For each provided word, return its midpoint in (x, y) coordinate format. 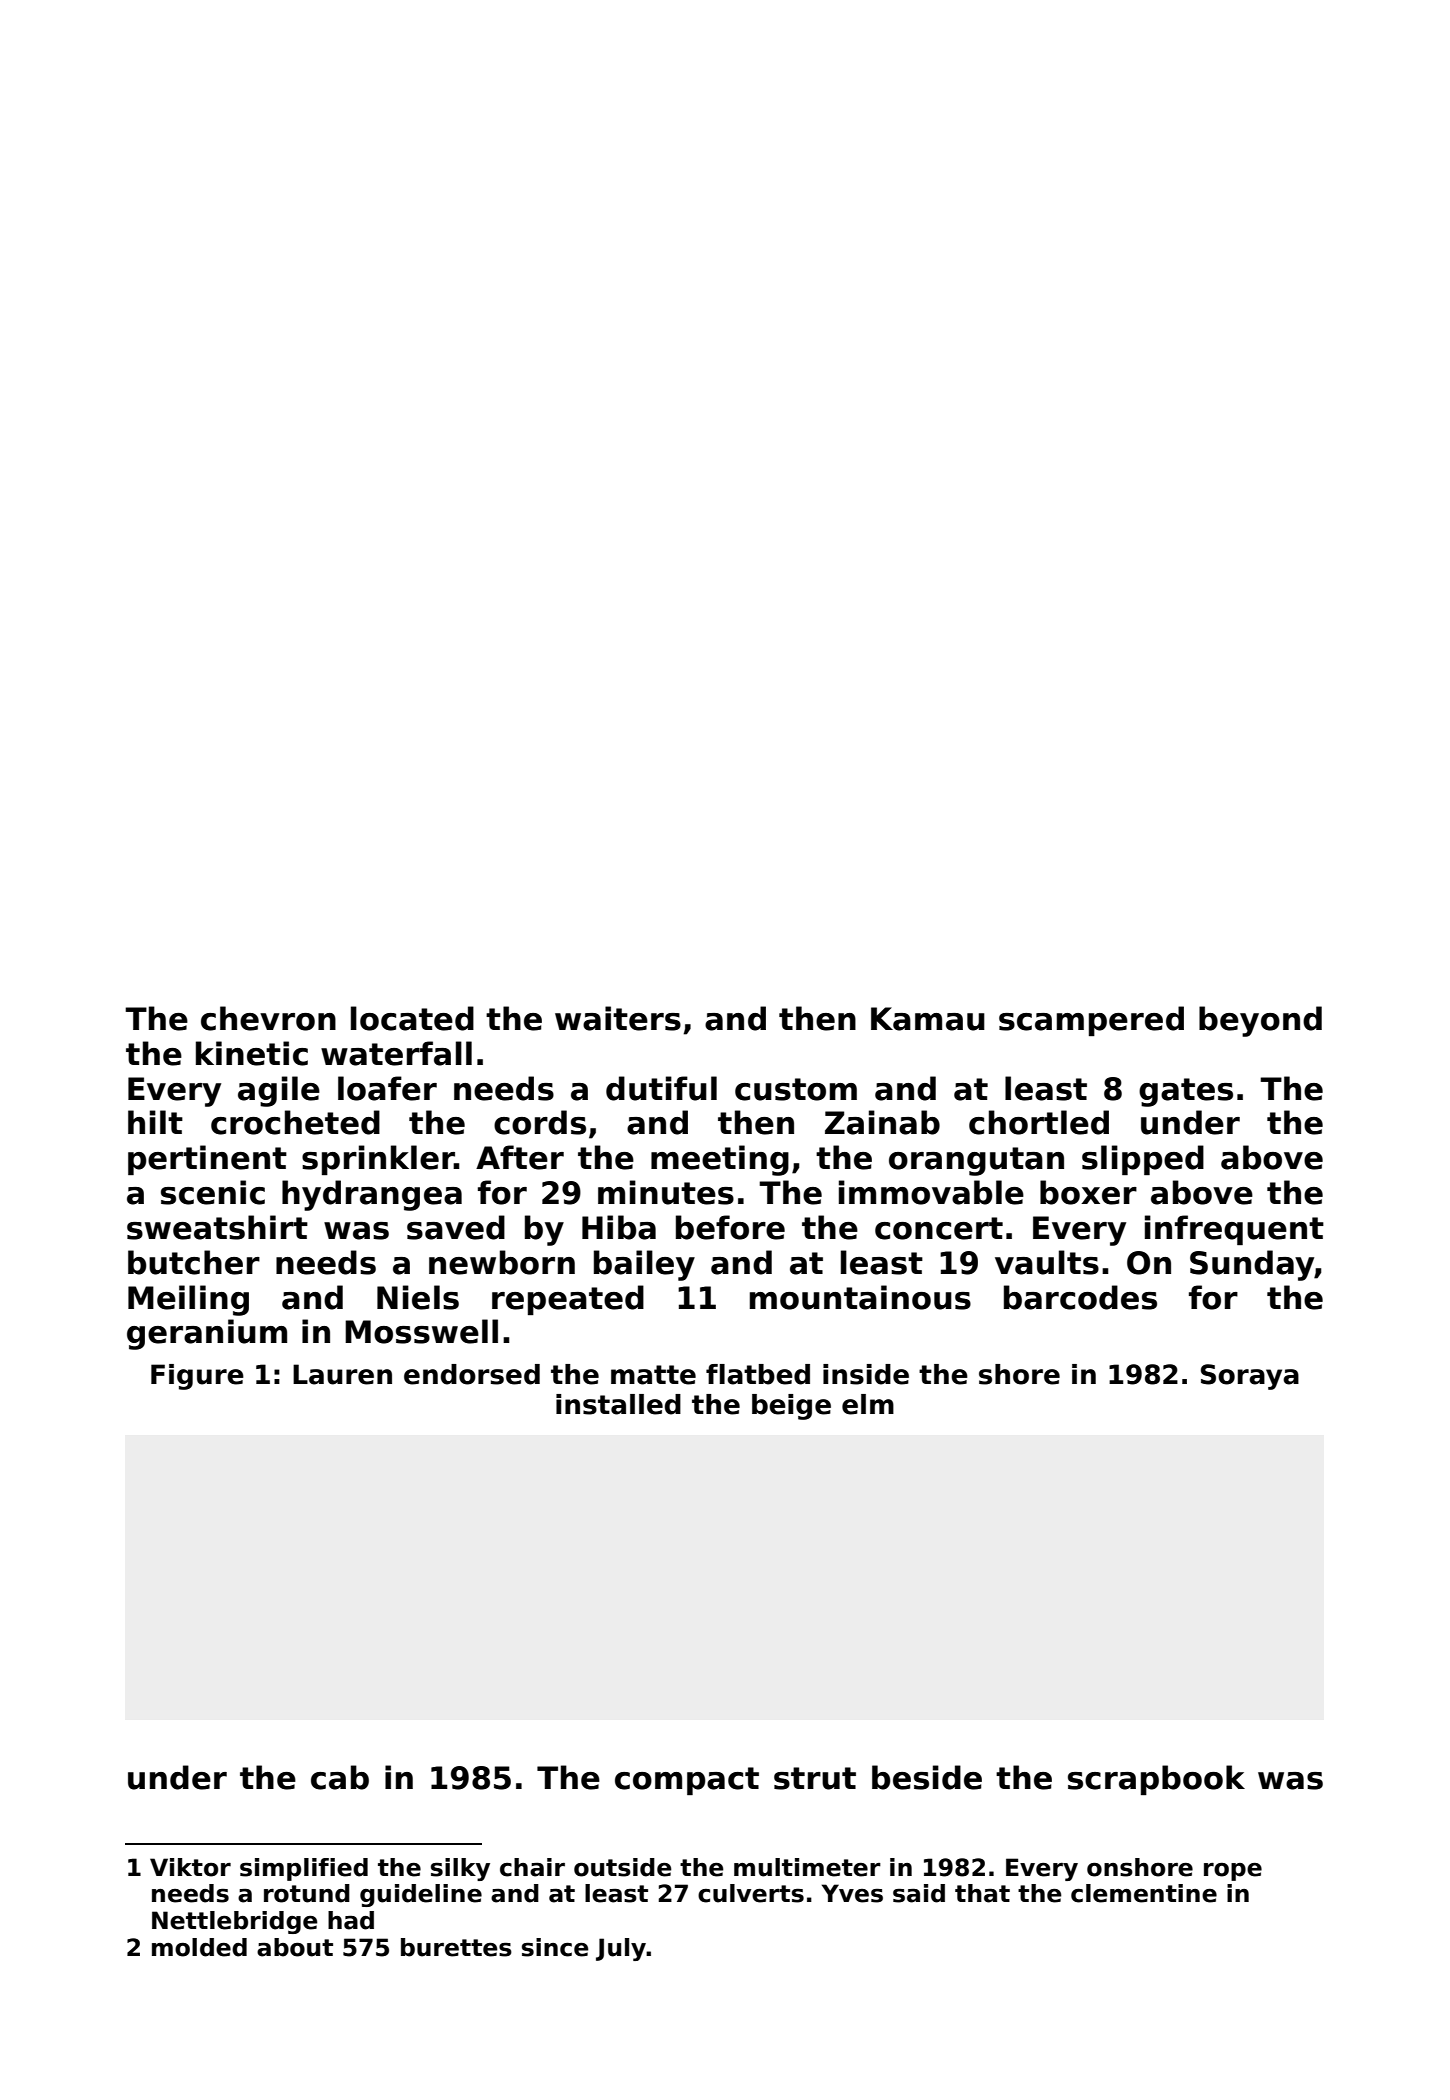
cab (340, 1777)
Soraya (1250, 1377)
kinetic (252, 1053)
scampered (1091, 1021)
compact (687, 1781)
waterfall (396, 1053)
